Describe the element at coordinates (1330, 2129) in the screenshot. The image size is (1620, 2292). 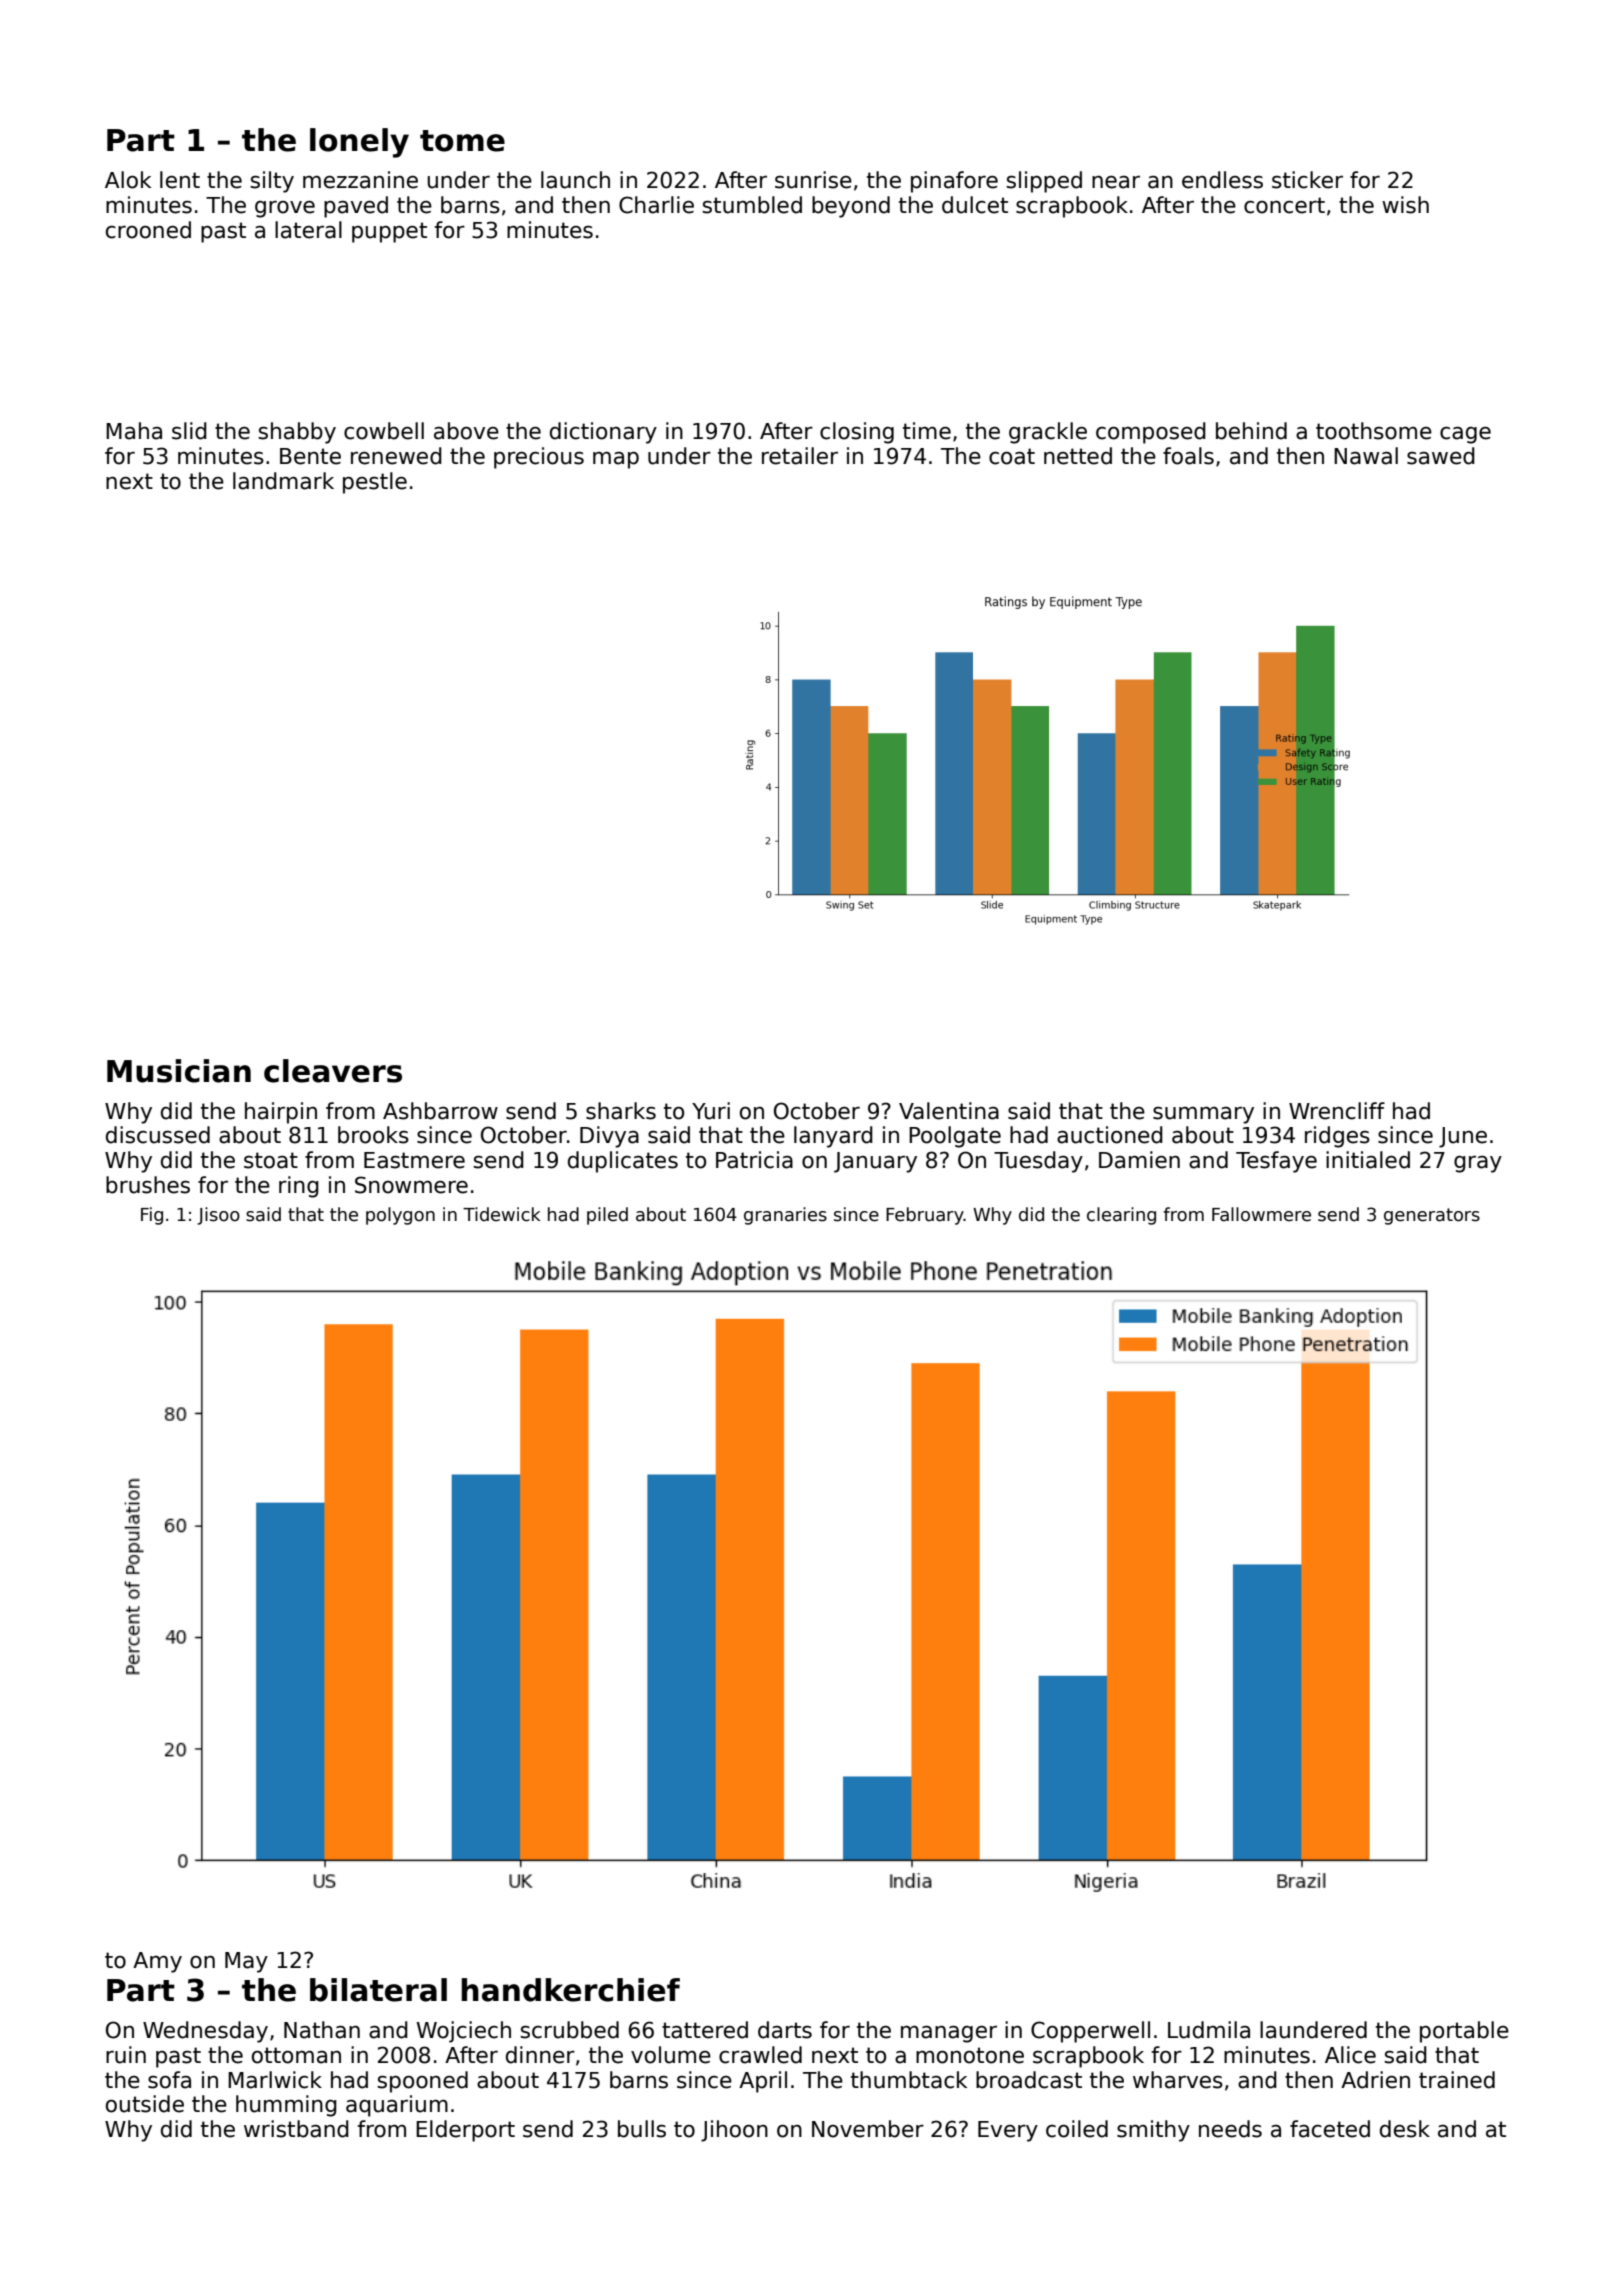
I see `faceted` at that location.
